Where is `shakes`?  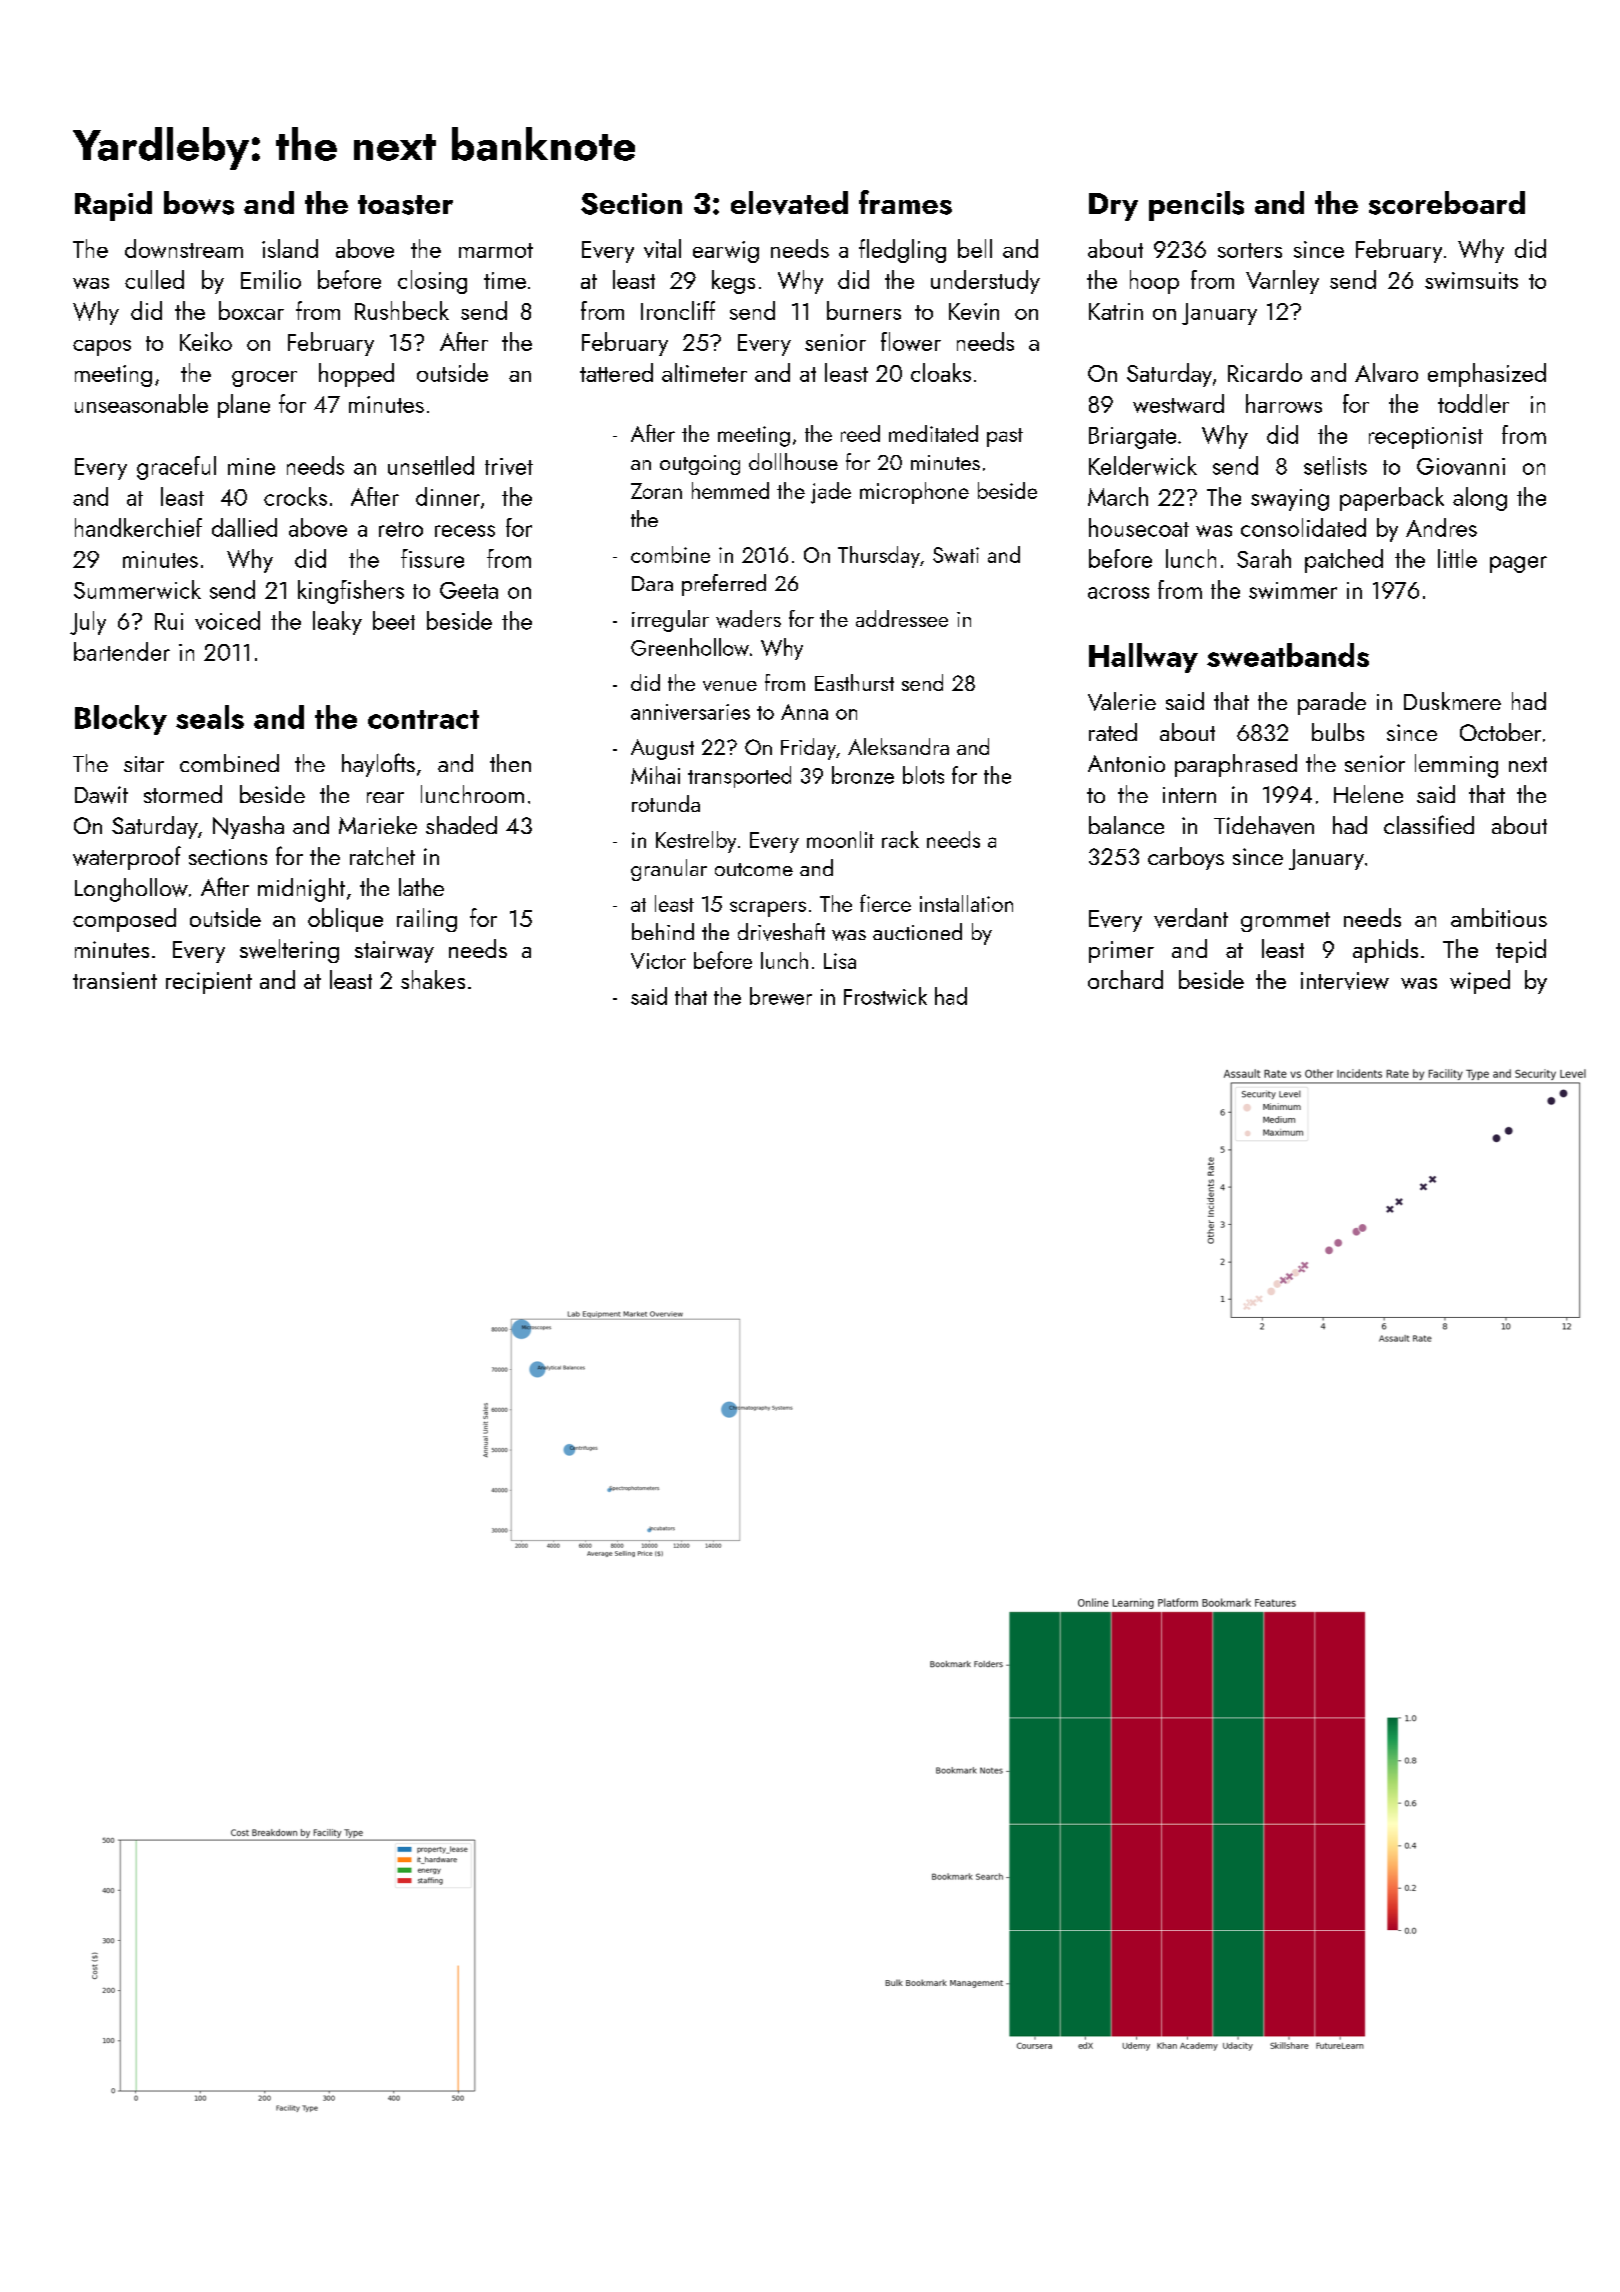
shakes is located at coordinates (433, 979).
